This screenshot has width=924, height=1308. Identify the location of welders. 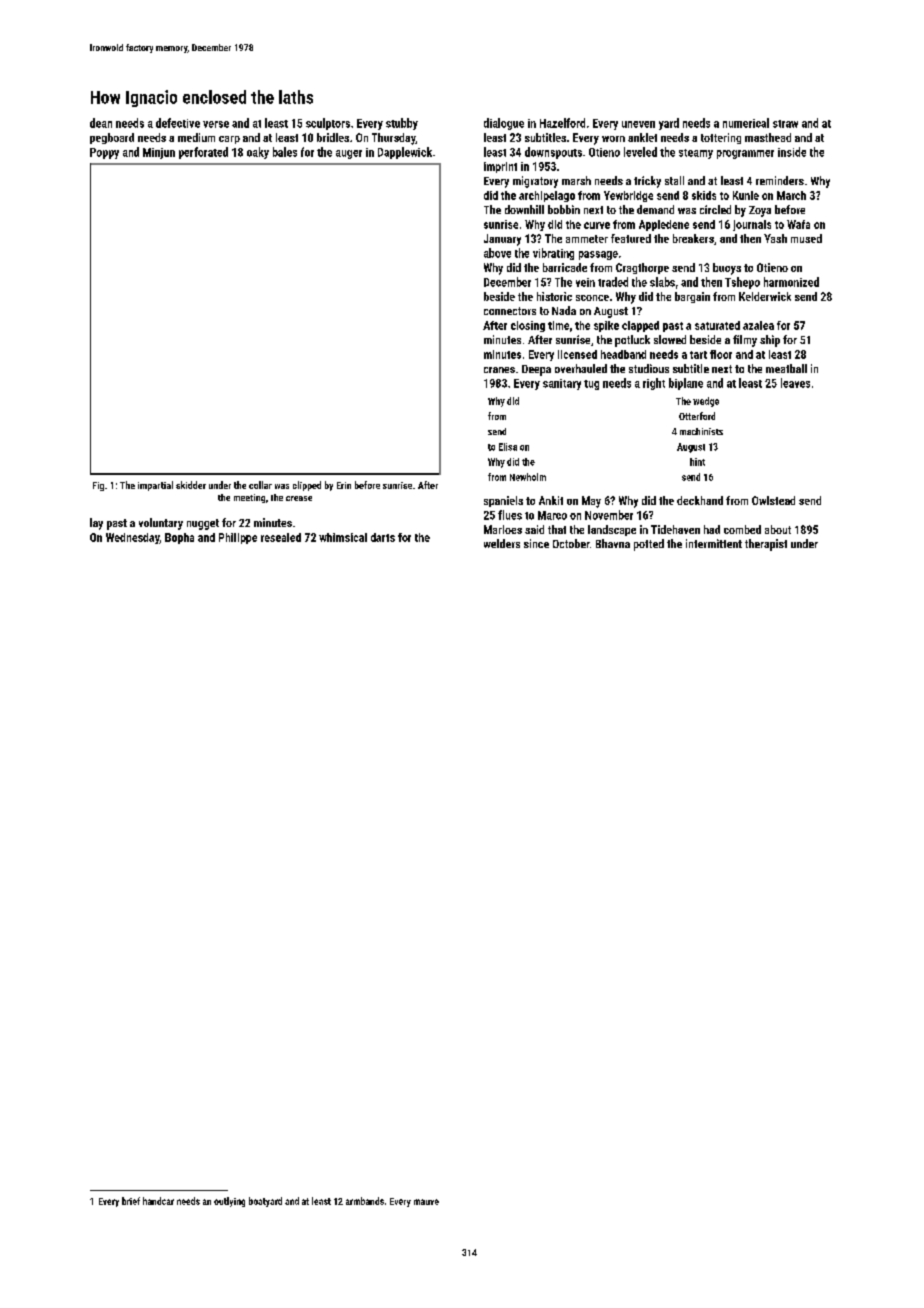
(502, 543).
